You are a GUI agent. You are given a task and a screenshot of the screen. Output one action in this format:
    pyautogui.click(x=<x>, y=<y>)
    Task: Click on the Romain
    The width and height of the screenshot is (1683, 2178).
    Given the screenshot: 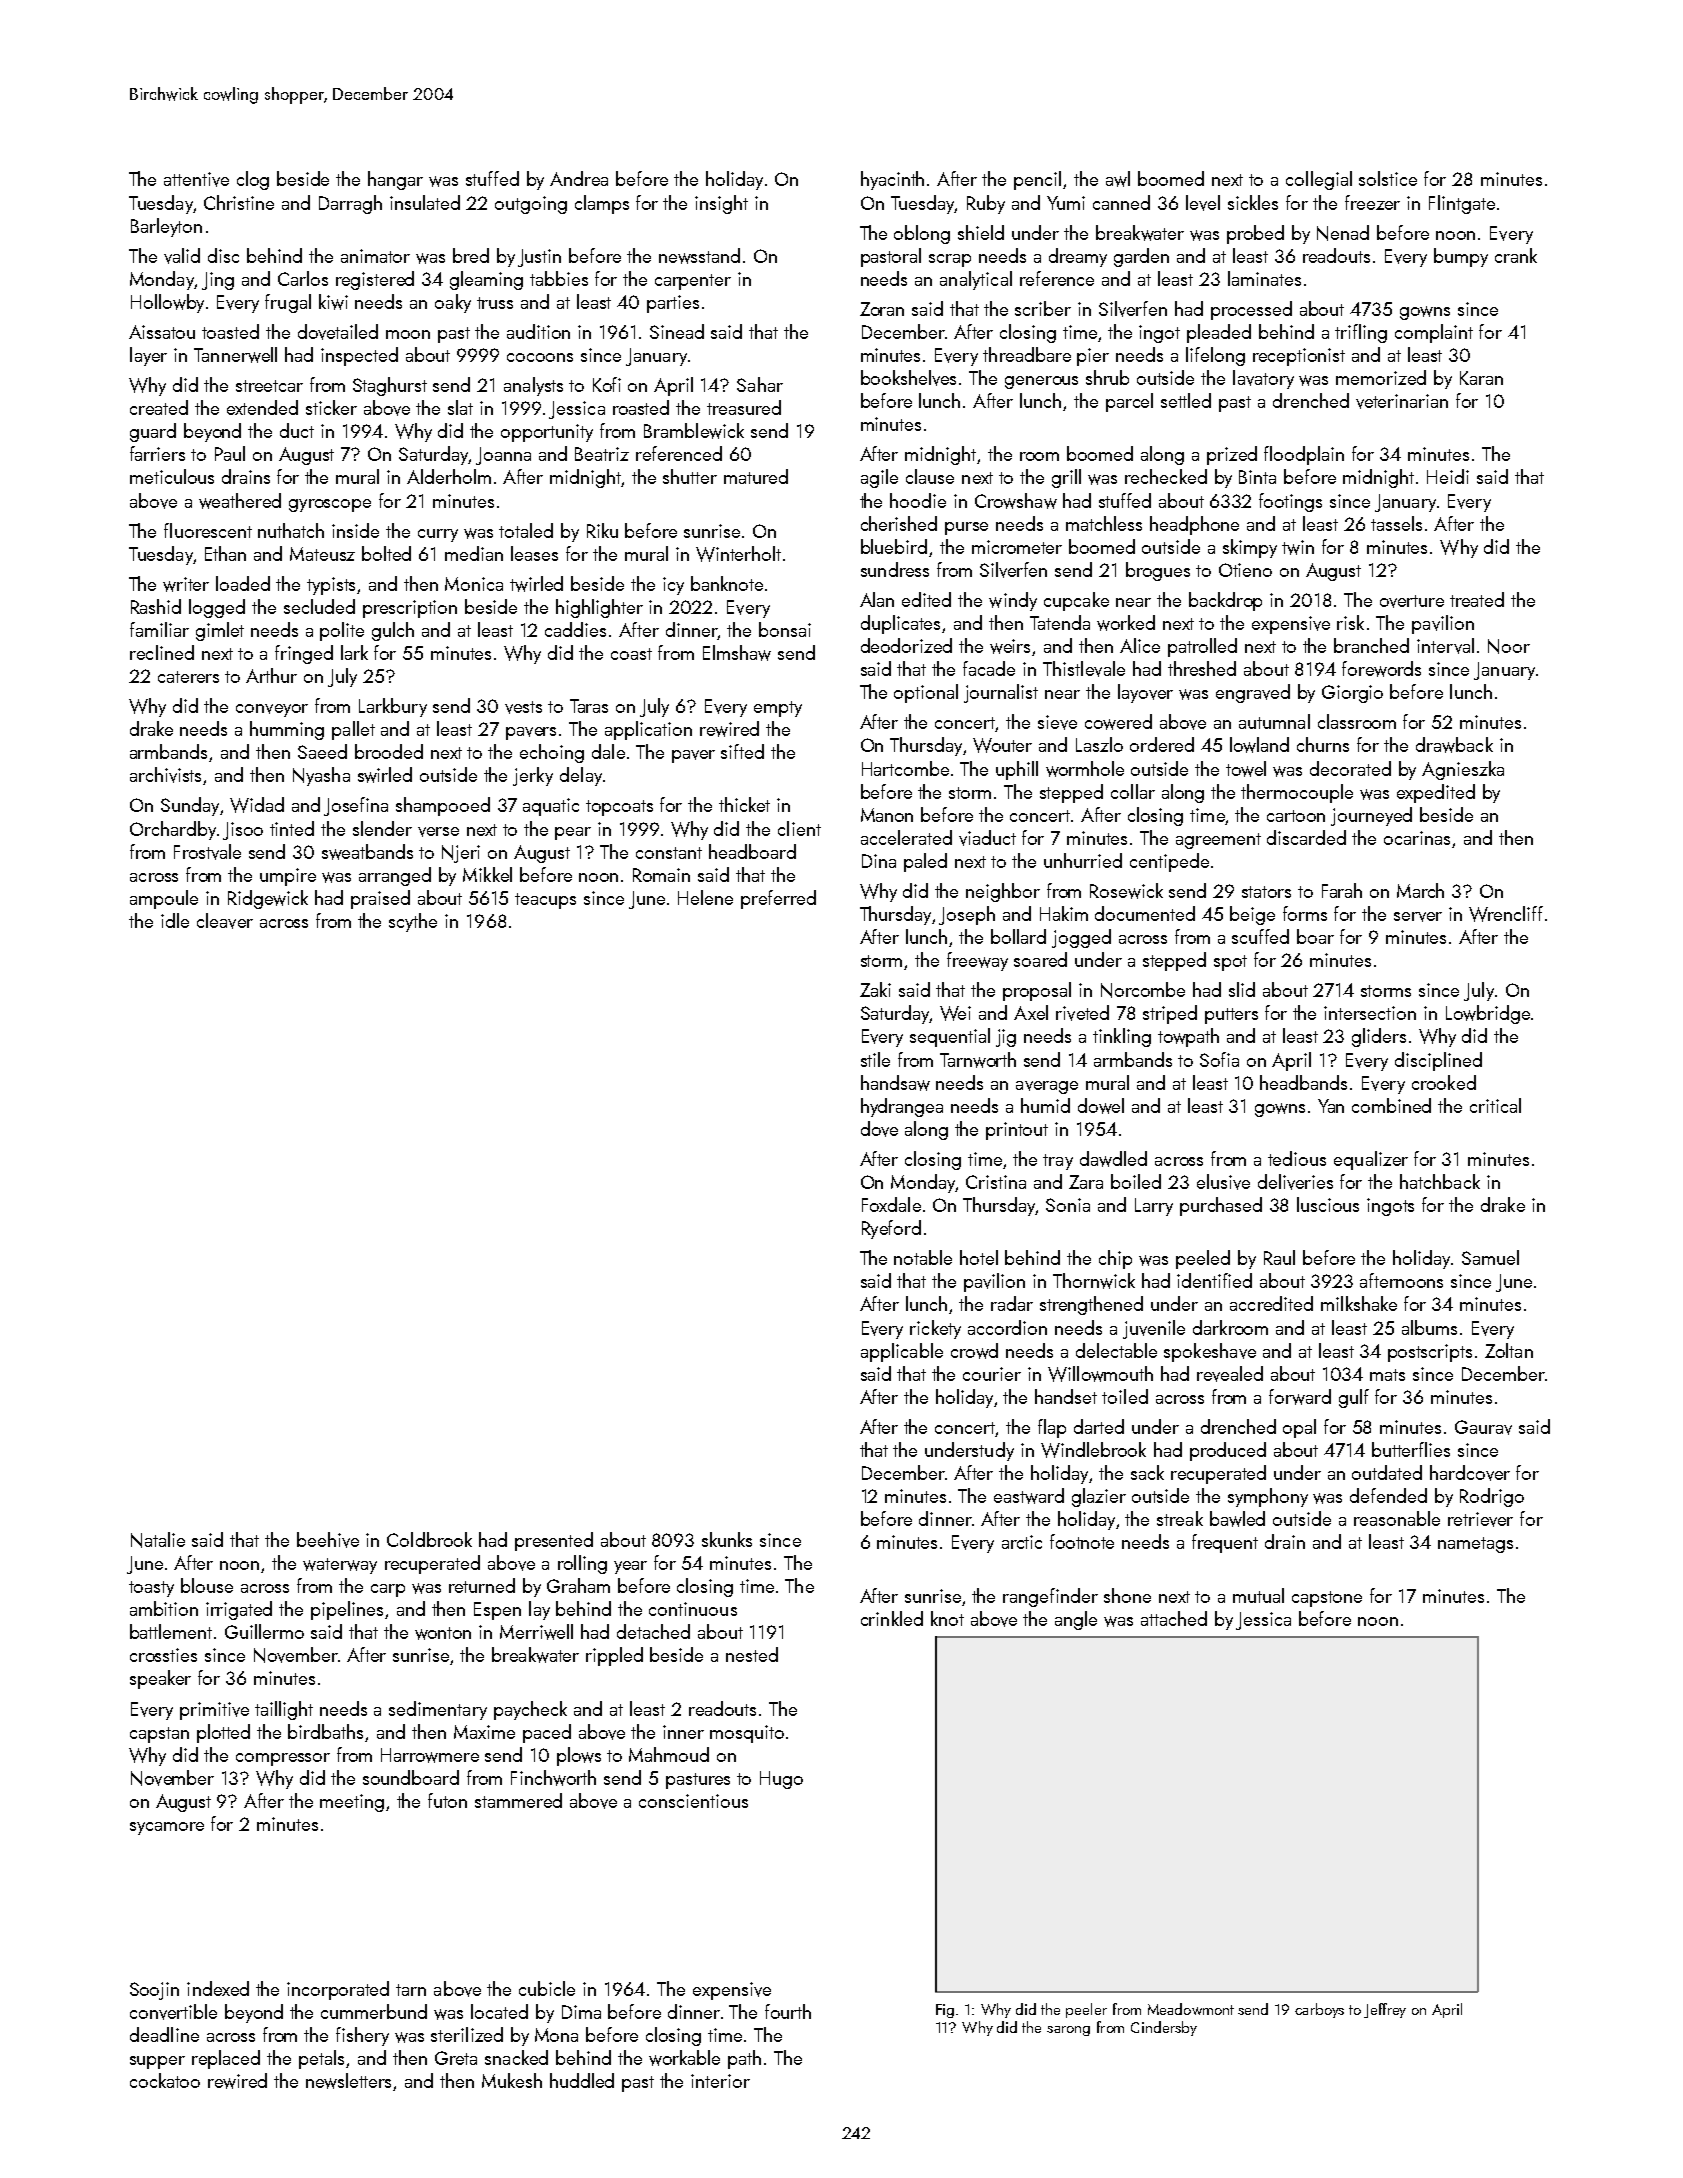 What is the action you would take?
    pyautogui.click(x=661, y=875)
